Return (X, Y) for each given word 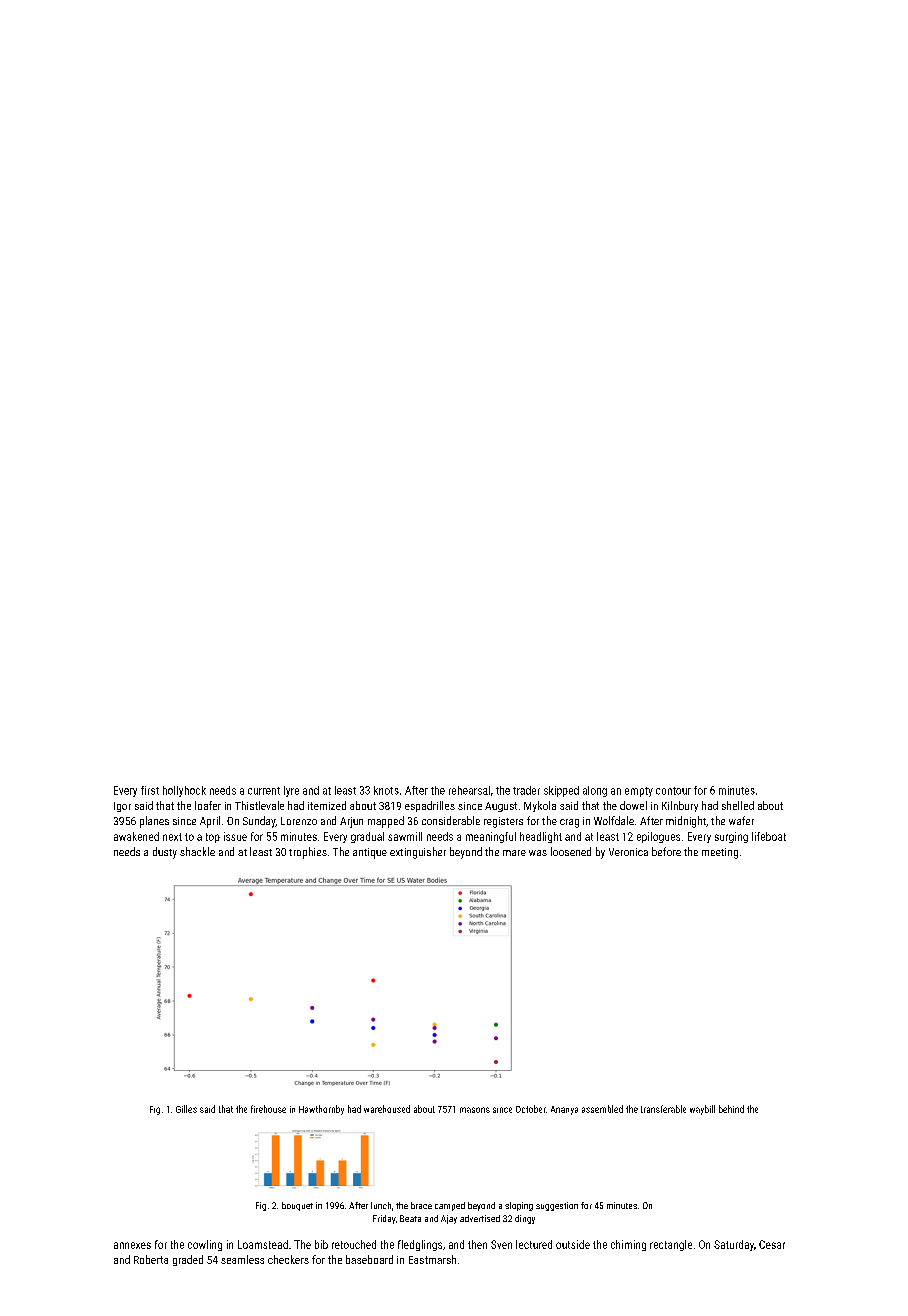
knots (386, 790)
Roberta (151, 1259)
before (666, 851)
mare (514, 853)
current (264, 791)
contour (673, 791)
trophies (308, 853)
